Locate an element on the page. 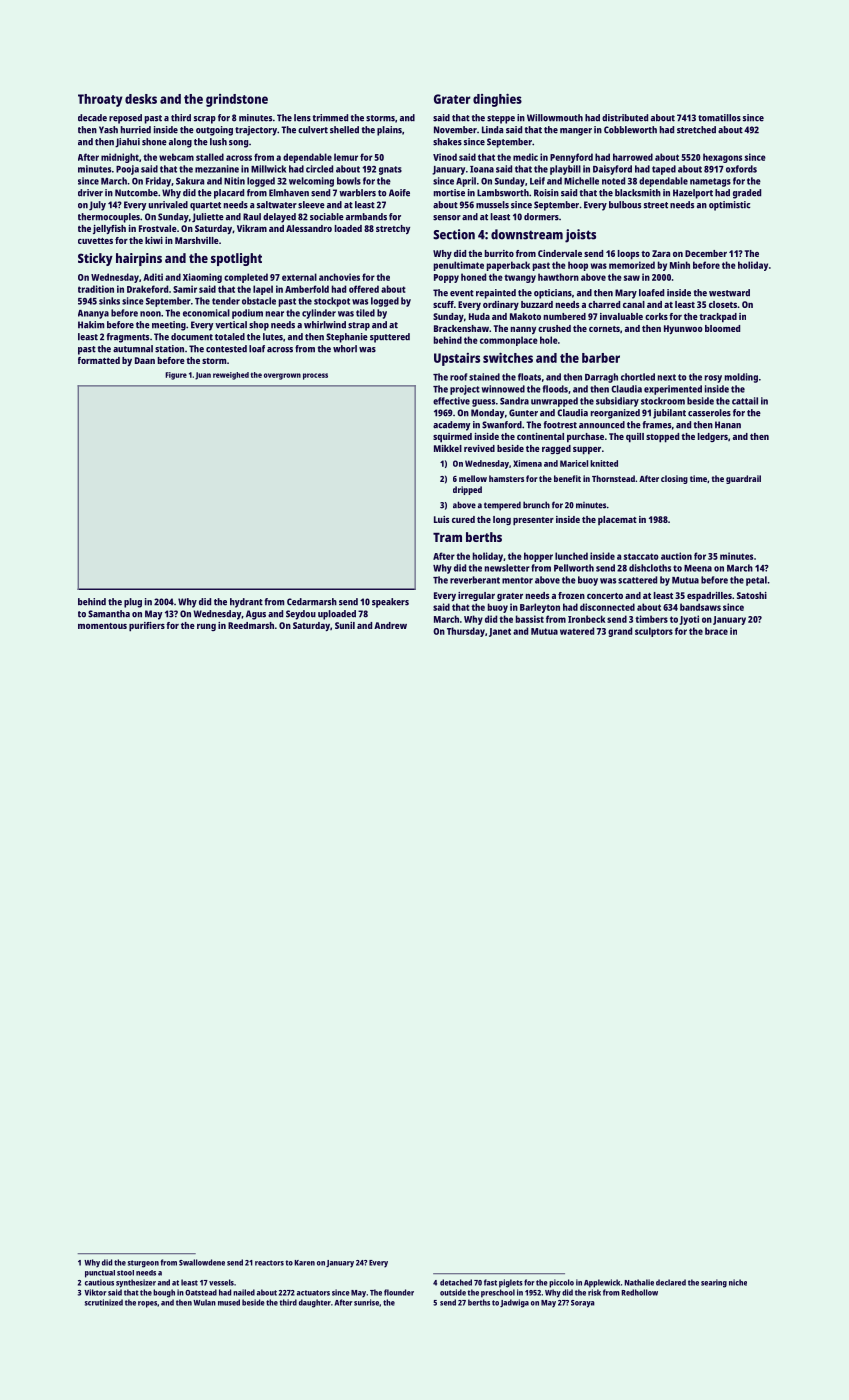 Image resolution: width=849 pixels, height=1400 pixels. grindstone is located at coordinates (237, 100).
